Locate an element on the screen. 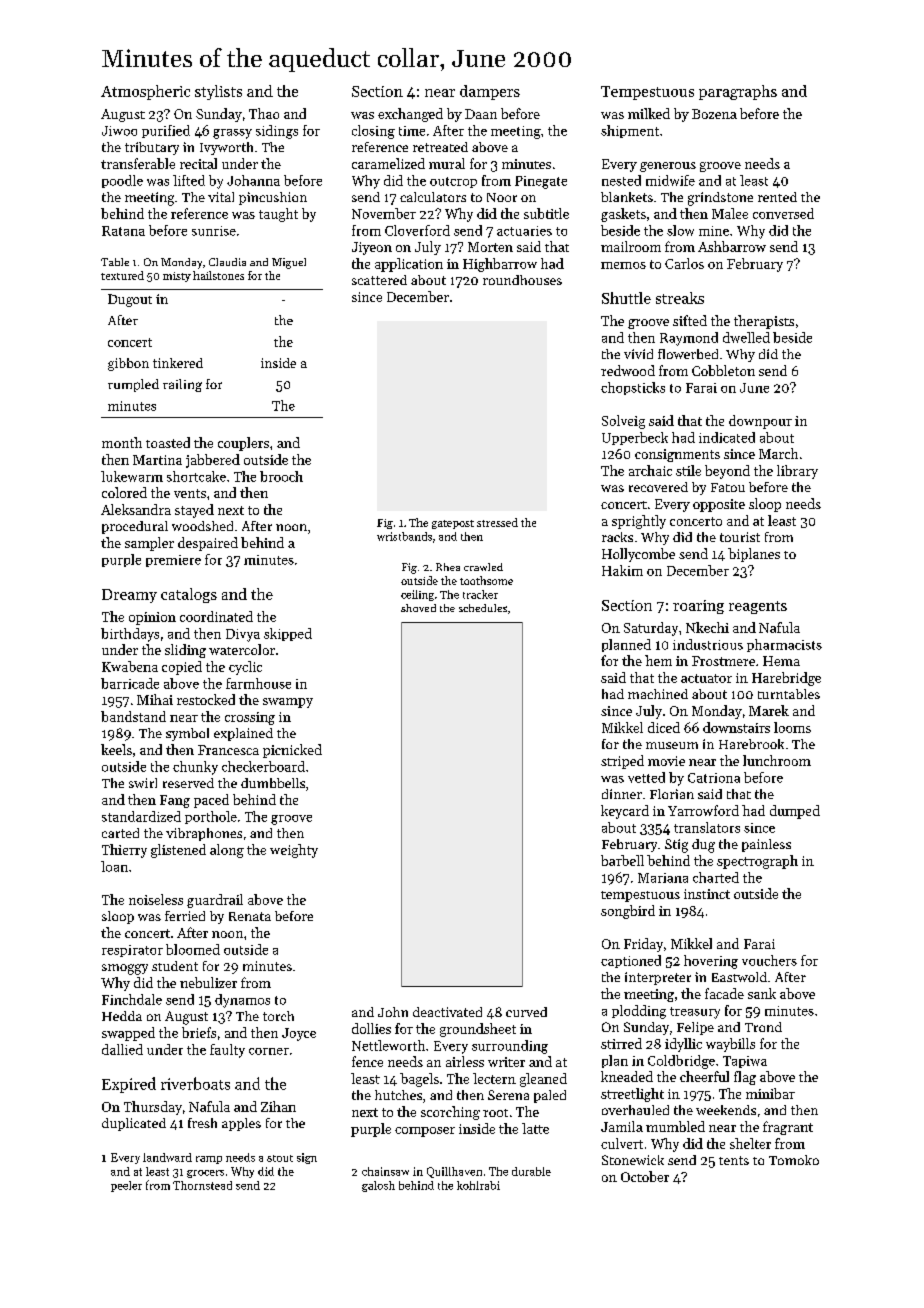  gibbon is located at coordinates (128, 364).
